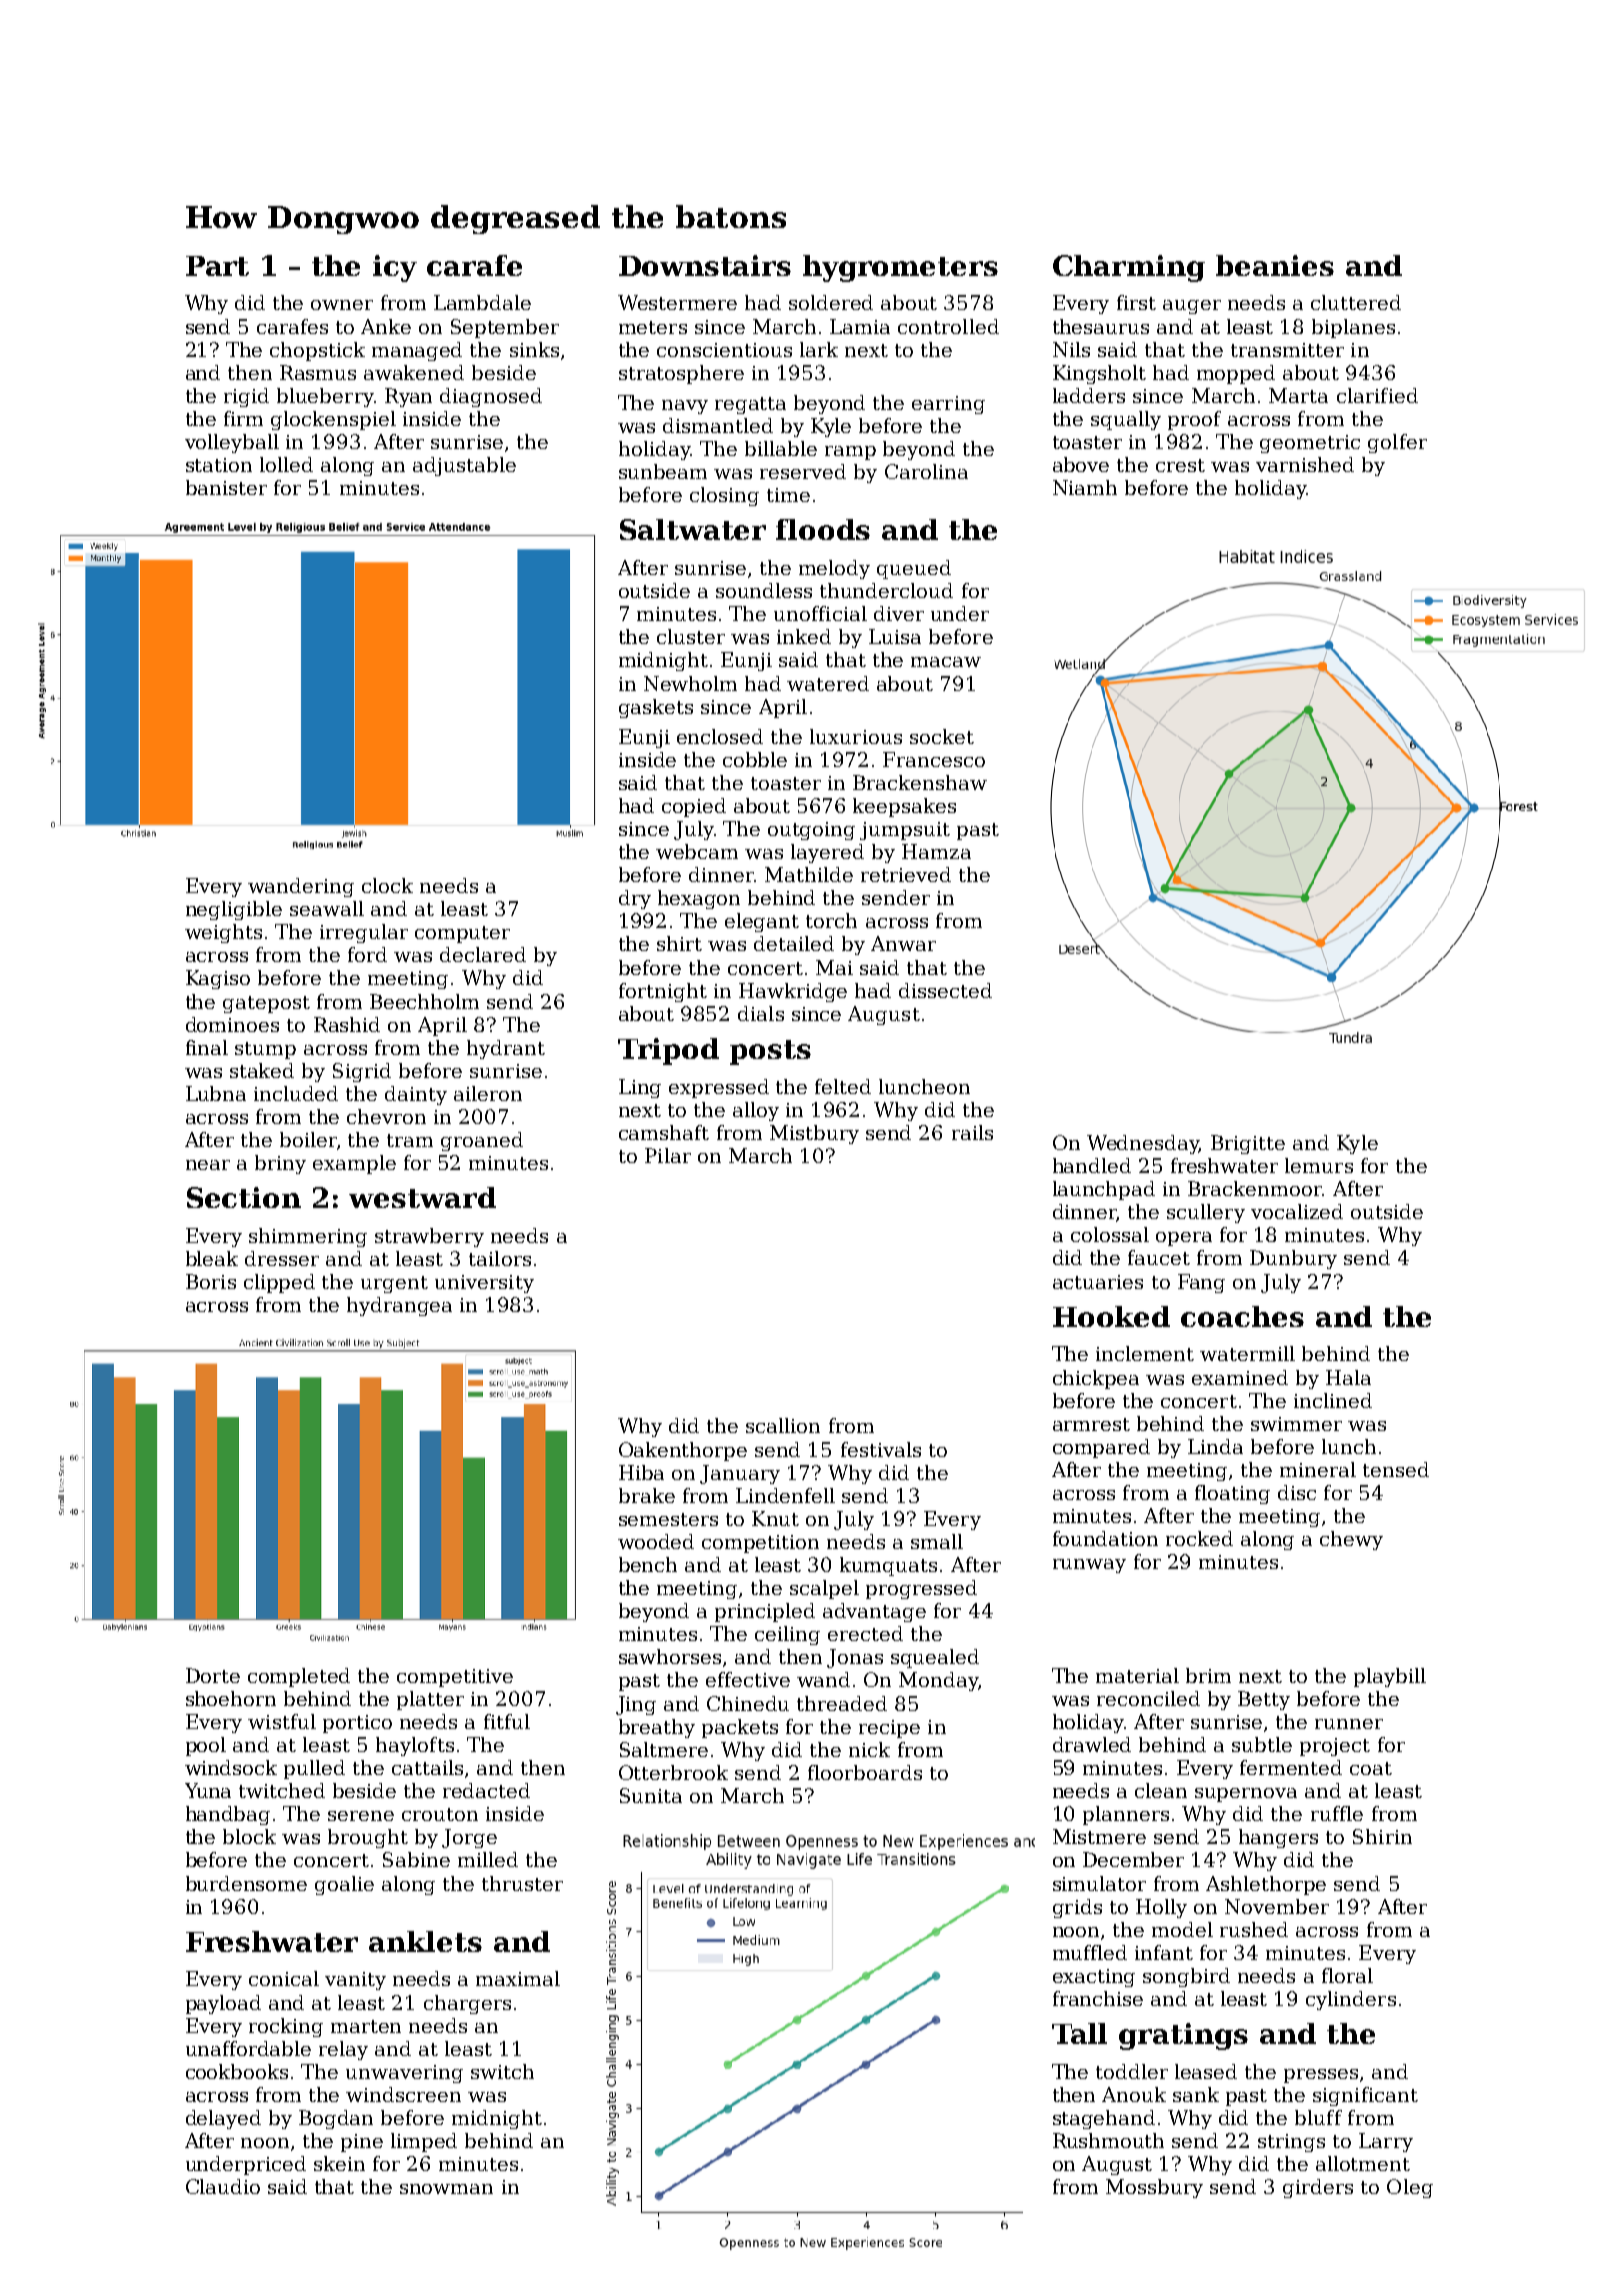  Describe the element at coordinates (223, 2186) in the document. I see `Claudio` at that location.
